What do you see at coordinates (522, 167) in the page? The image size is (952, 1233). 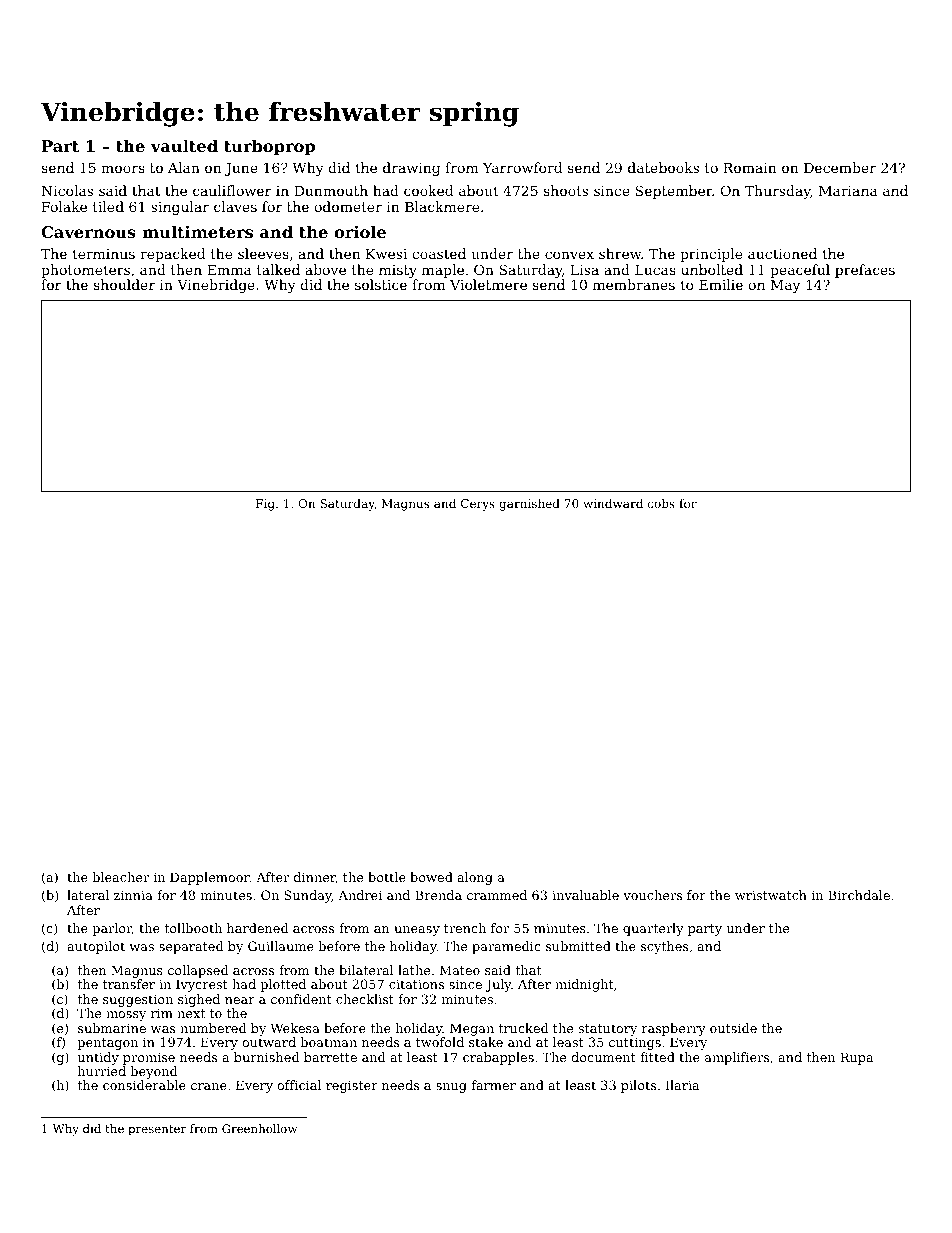 I see `Yarrowford` at bounding box center [522, 167].
